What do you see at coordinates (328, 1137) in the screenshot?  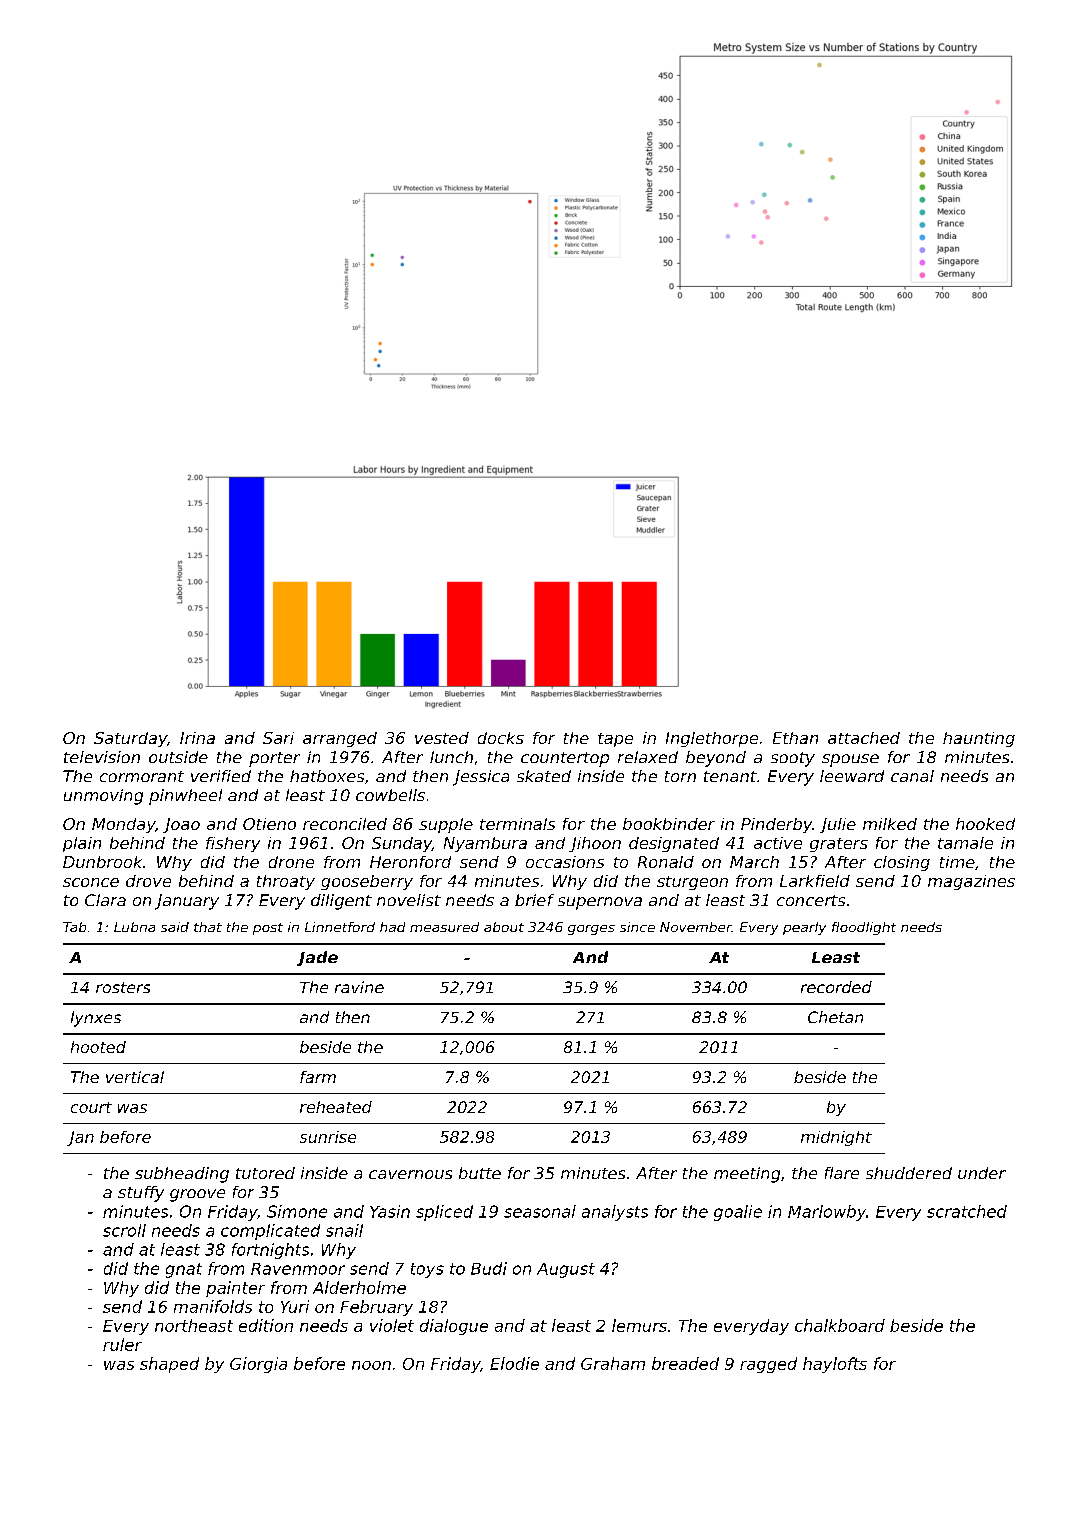 I see `sunrise` at bounding box center [328, 1137].
